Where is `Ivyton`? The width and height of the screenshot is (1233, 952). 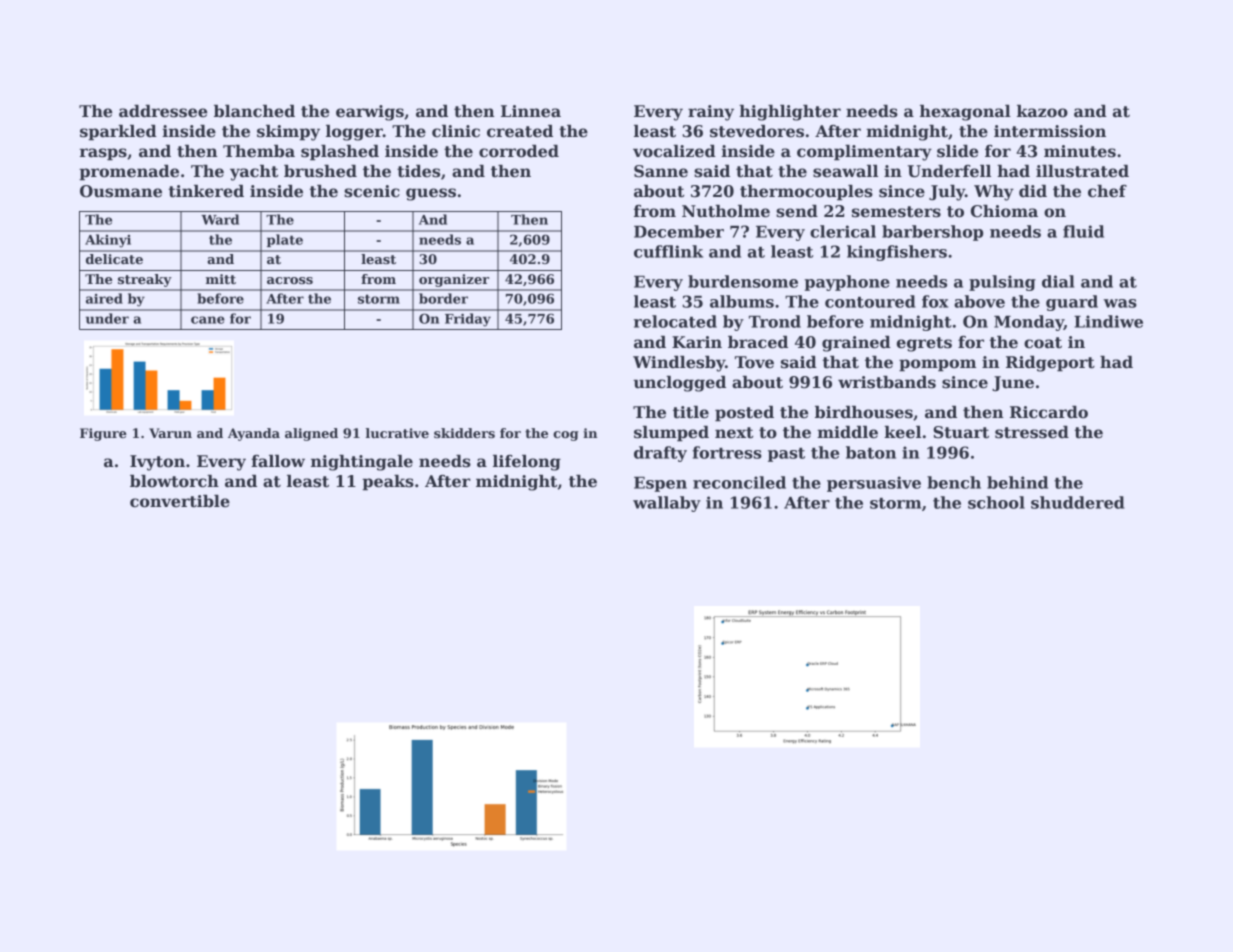
Ivyton is located at coordinates (157, 463).
